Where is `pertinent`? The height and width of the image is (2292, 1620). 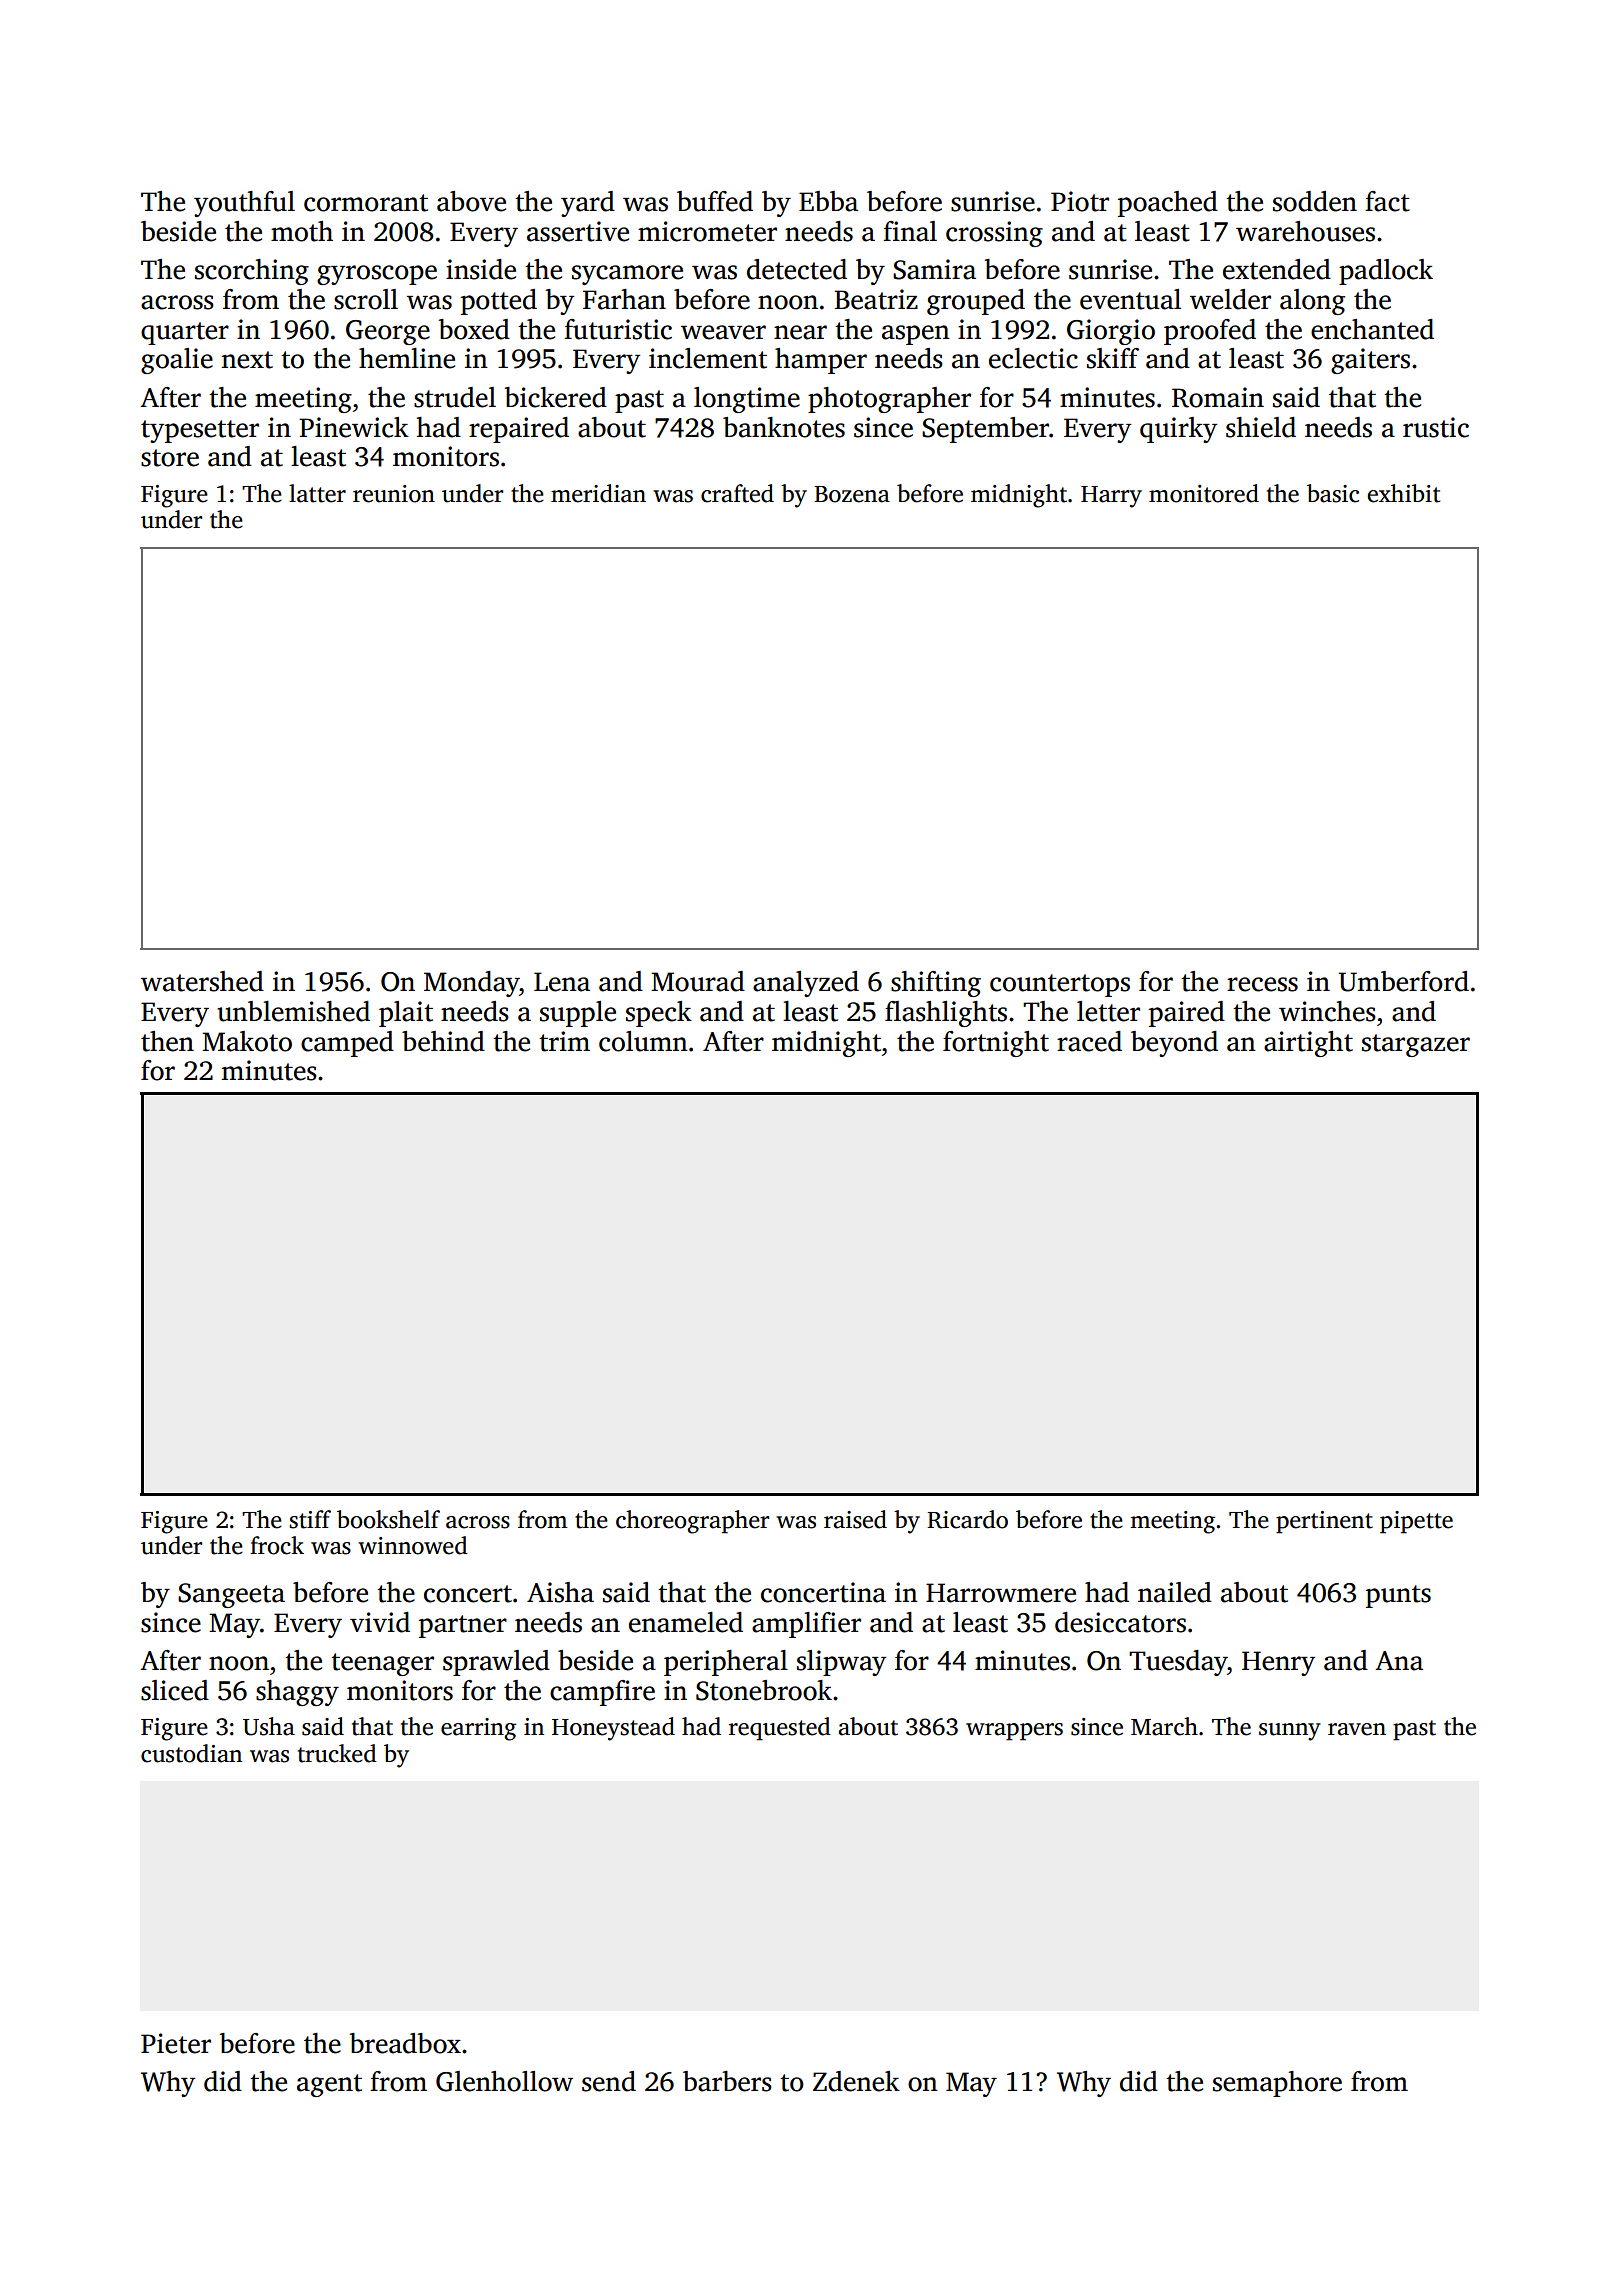
pertinent is located at coordinates (1324, 1522).
